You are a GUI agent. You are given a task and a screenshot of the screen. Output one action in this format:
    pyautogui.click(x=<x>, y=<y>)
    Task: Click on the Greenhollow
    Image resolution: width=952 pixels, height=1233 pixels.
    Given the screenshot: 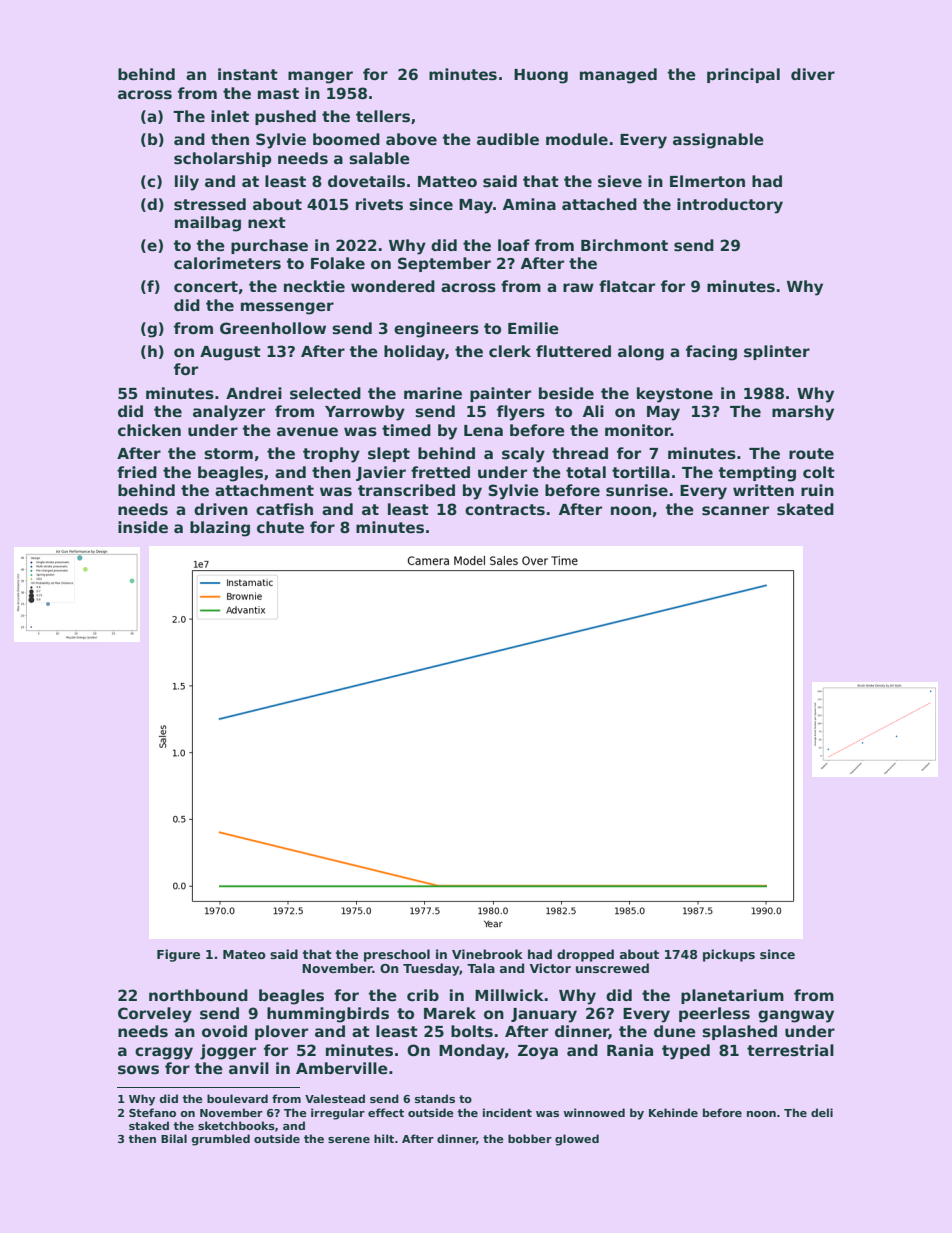 What is the action you would take?
    pyautogui.click(x=273, y=328)
